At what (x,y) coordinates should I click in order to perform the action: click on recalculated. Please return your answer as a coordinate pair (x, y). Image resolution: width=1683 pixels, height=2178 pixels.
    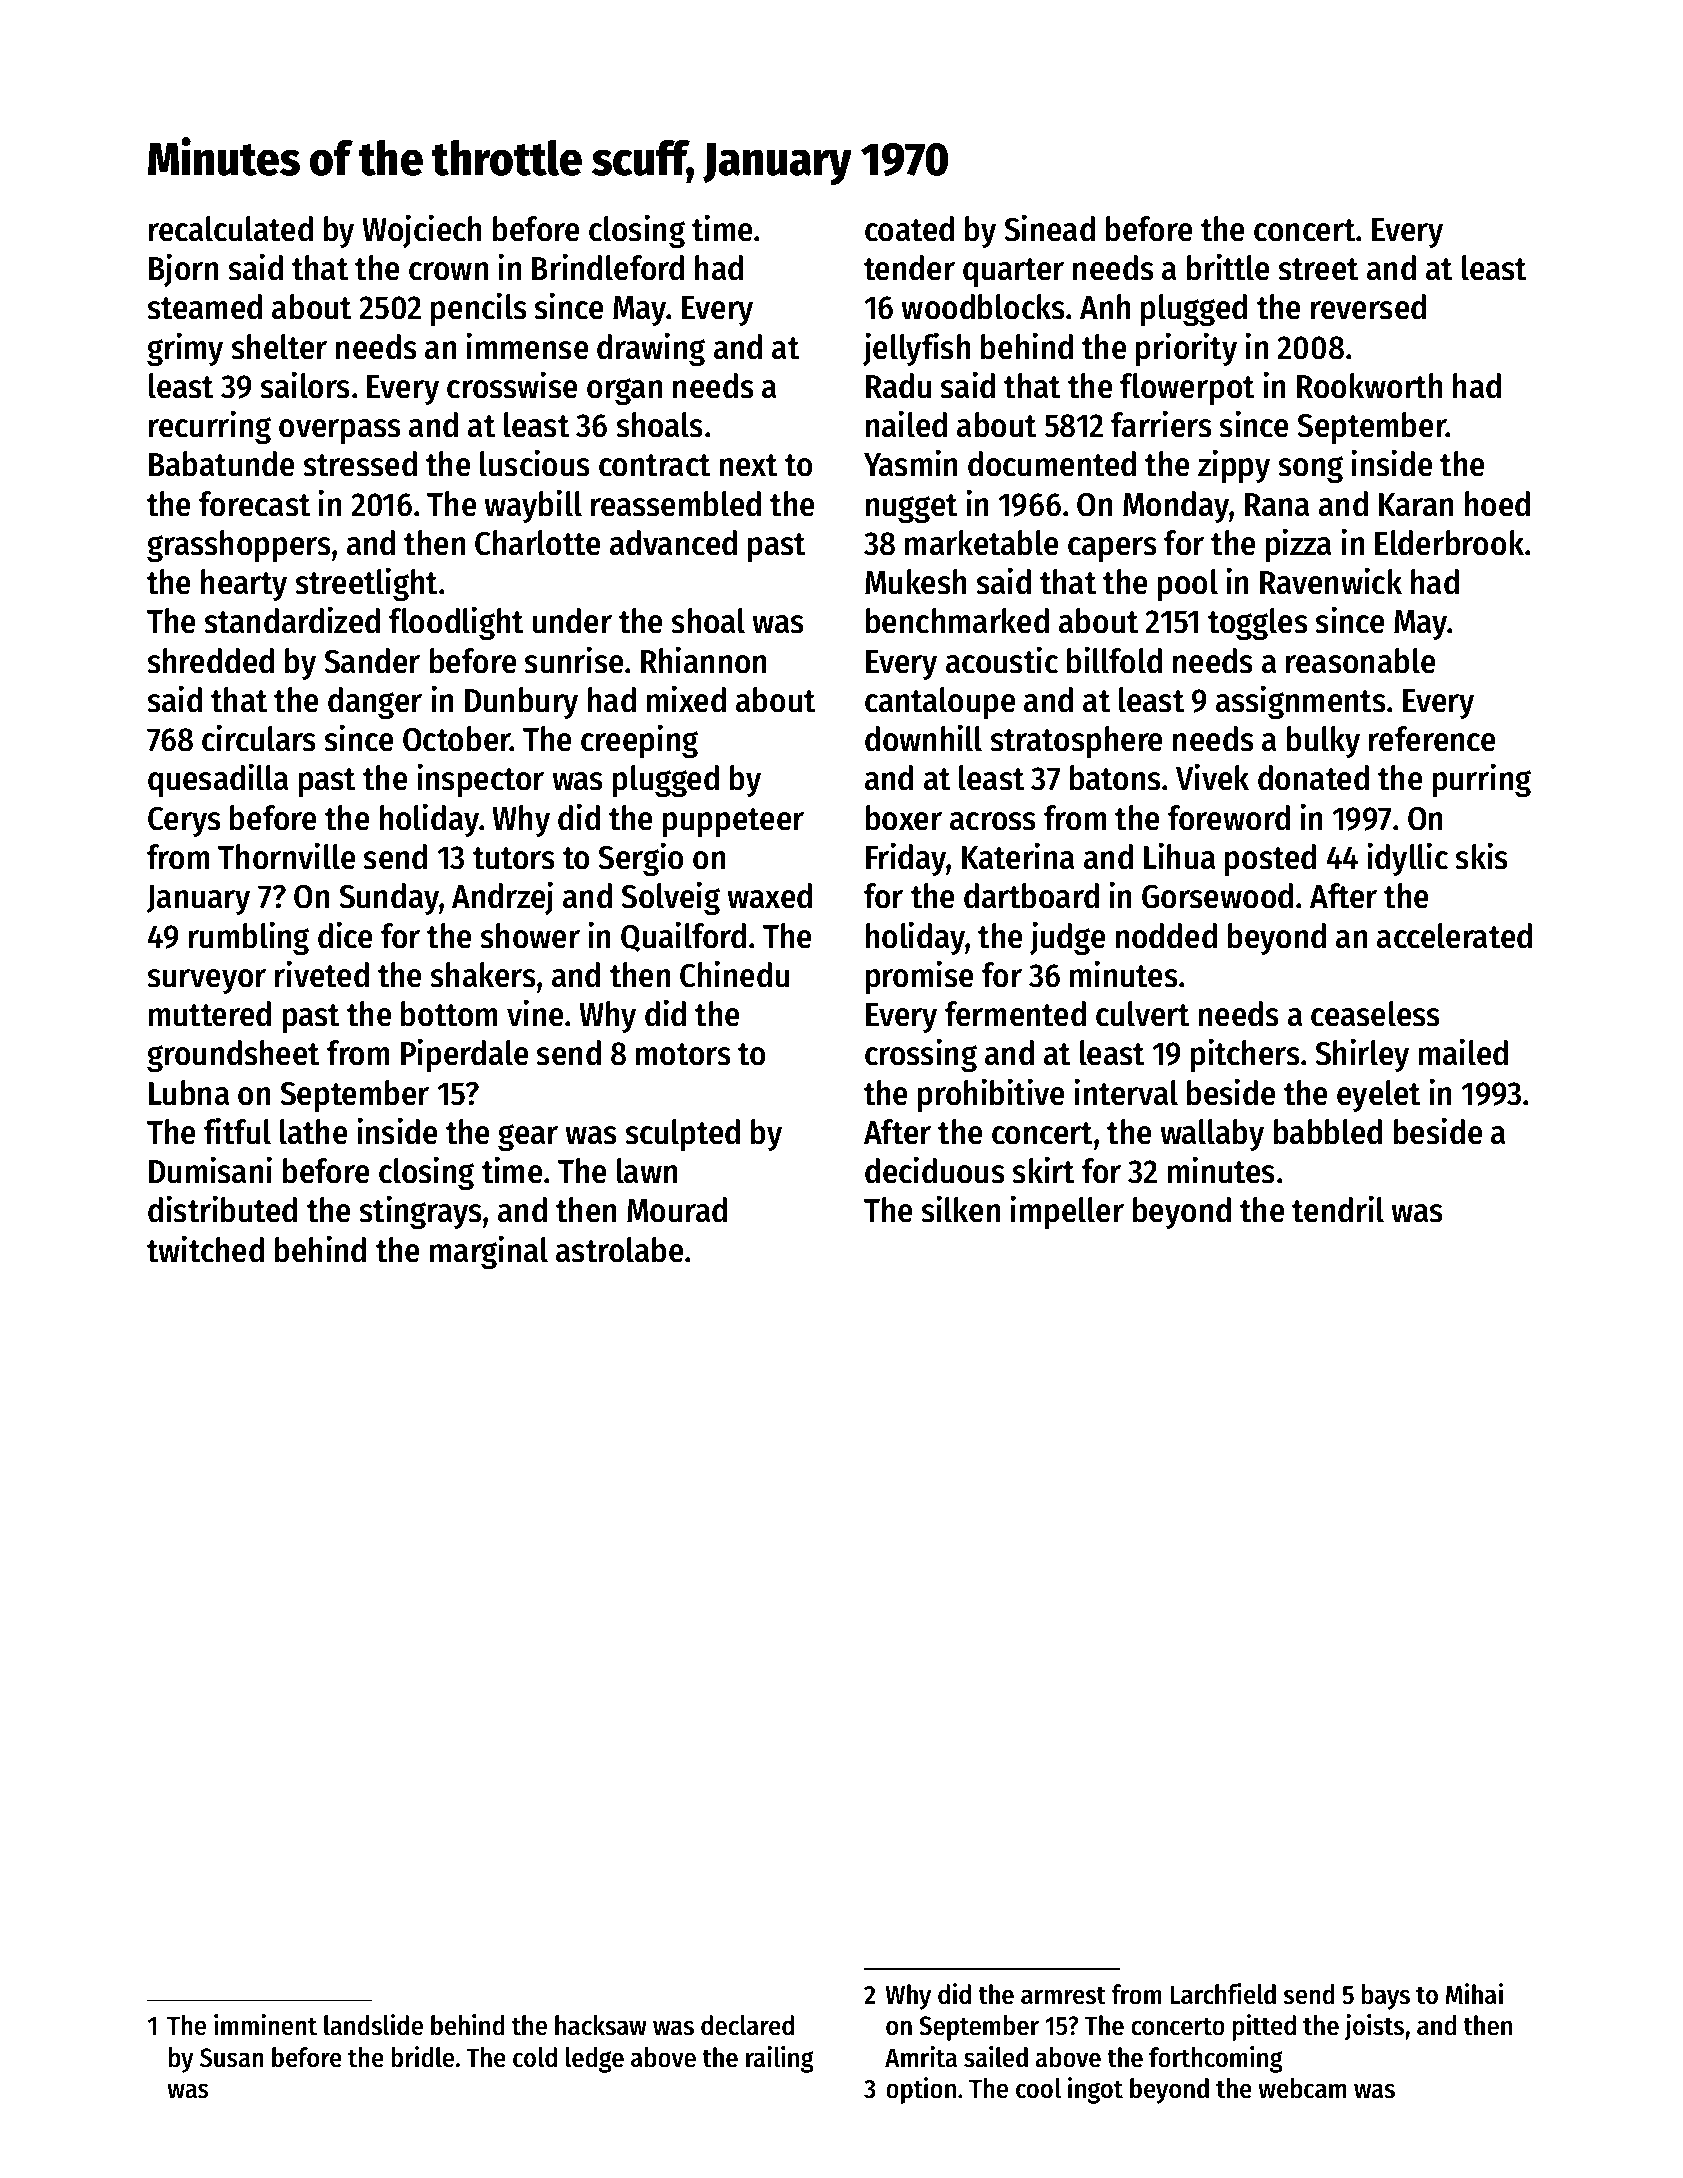
    Looking at the image, I should click on (231, 229).
